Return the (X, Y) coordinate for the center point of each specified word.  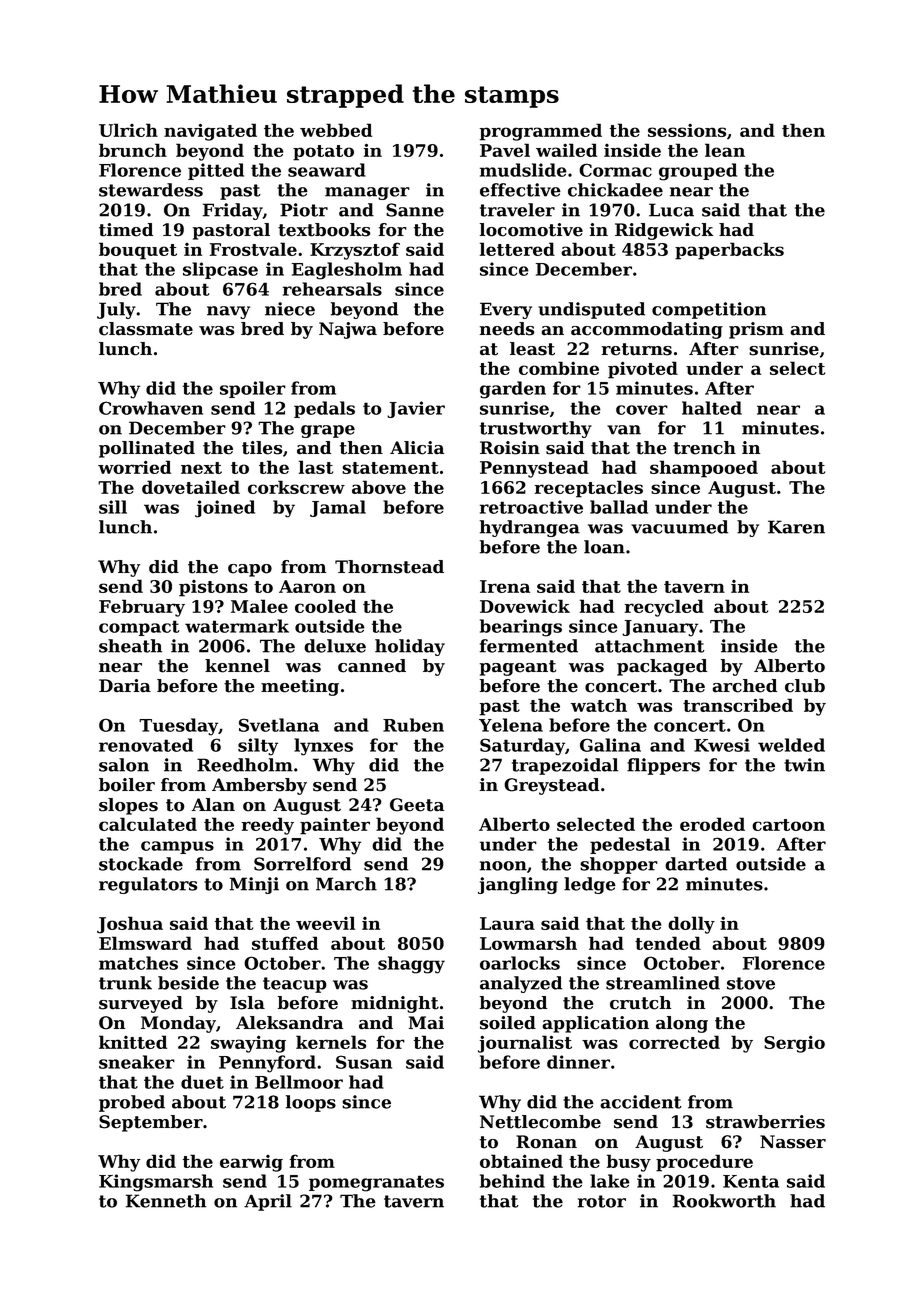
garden (513, 390)
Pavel (505, 150)
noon (503, 866)
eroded (712, 824)
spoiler (253, 389)
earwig (251, 1163)
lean (725, 150)
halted (712, 408)
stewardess (151, 190)
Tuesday (178, 727)
